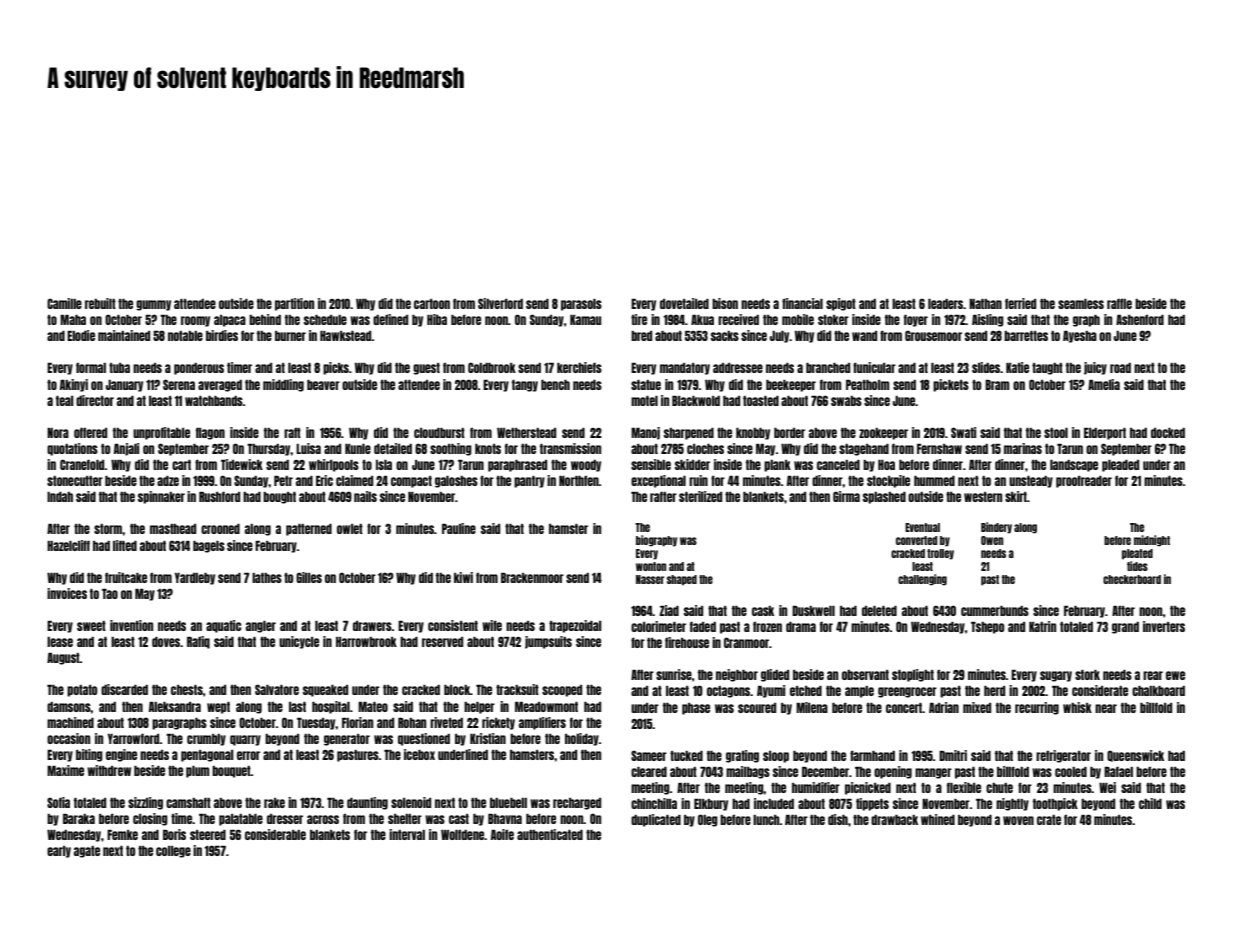  I want to click on rickety, so click(498, 723).
